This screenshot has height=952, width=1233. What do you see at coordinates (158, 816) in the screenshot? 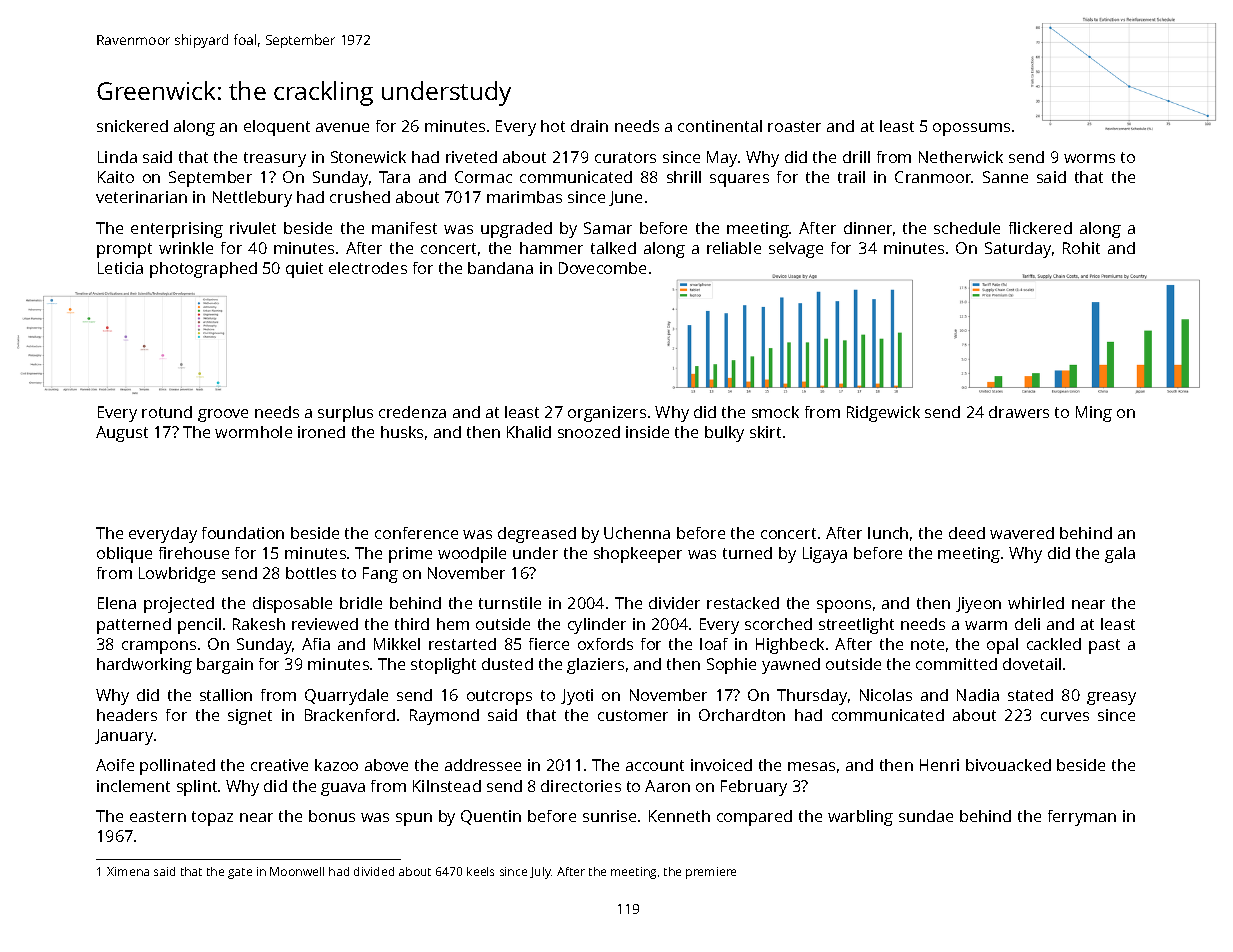
I see `eastern` at bounding box center [158, 816].
